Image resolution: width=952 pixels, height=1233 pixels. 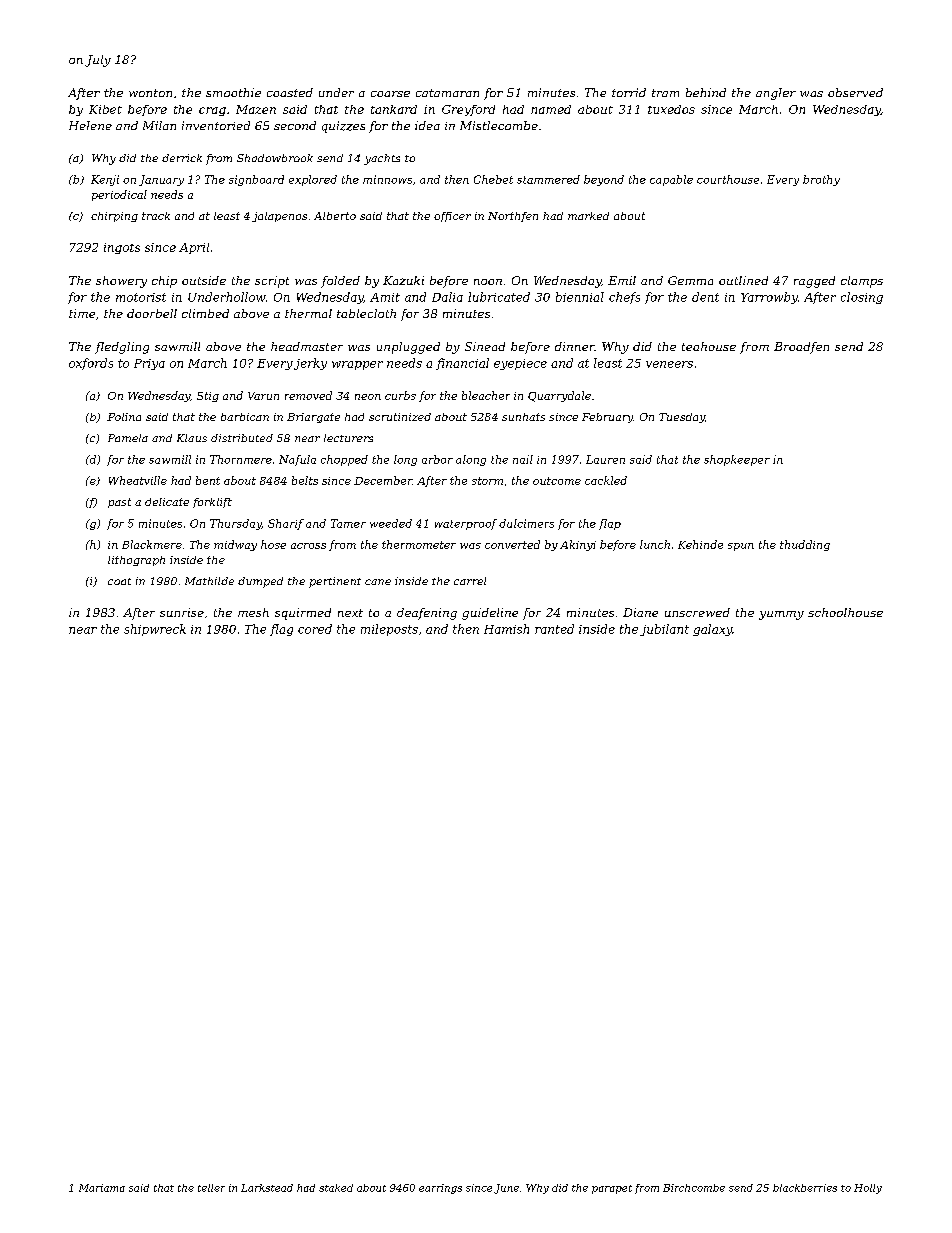 I want to click on schoolhouse, so click(x=845, y=612).
